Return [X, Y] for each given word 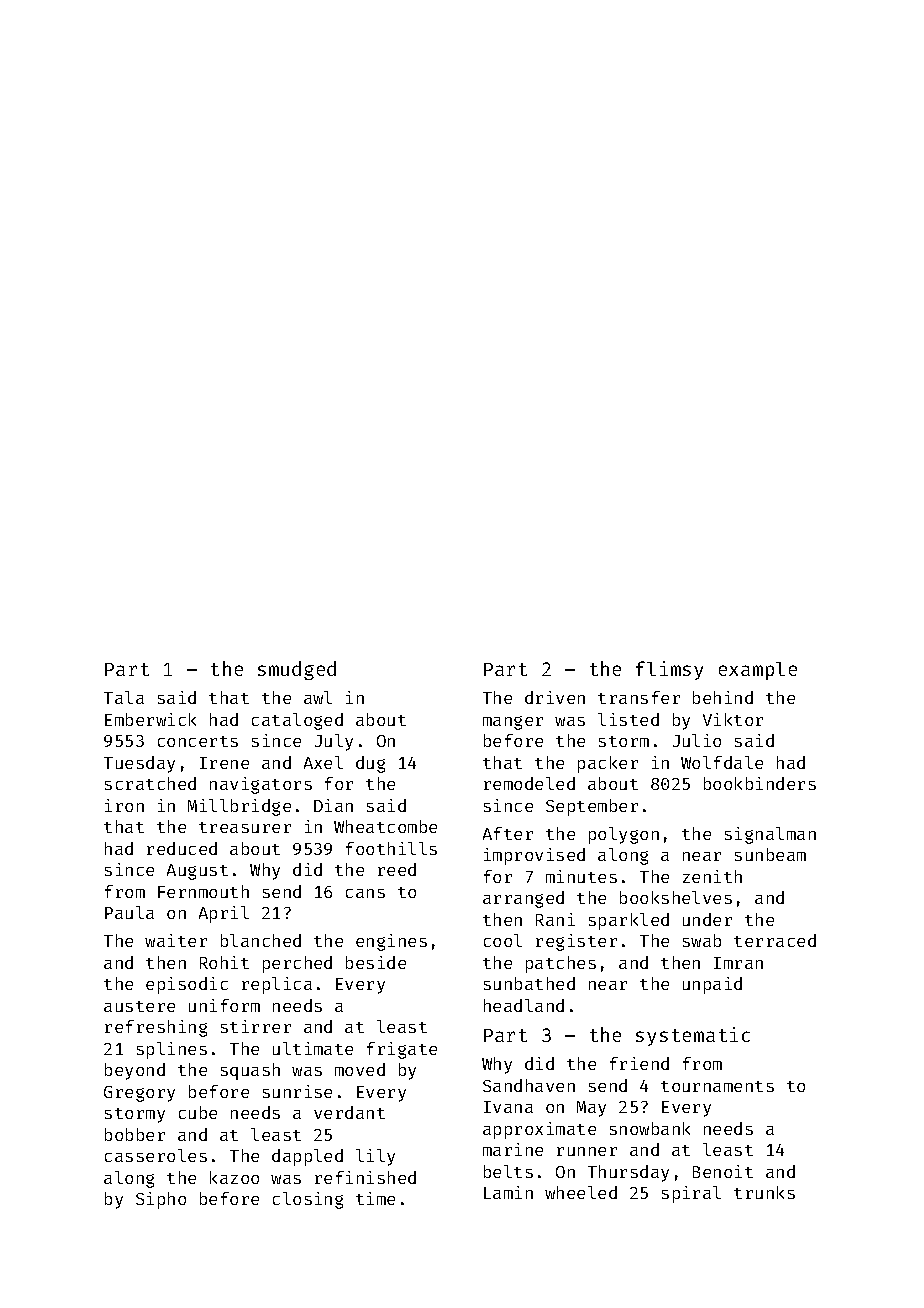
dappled [307, 1157]
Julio [697, 740]
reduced [182, 848]
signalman [770, 835]
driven [555, 697]
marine [513, 1149]
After [508, 833]
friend [639, 1063]
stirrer [256, 1026]
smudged [297, 670]
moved [360, 1069]
